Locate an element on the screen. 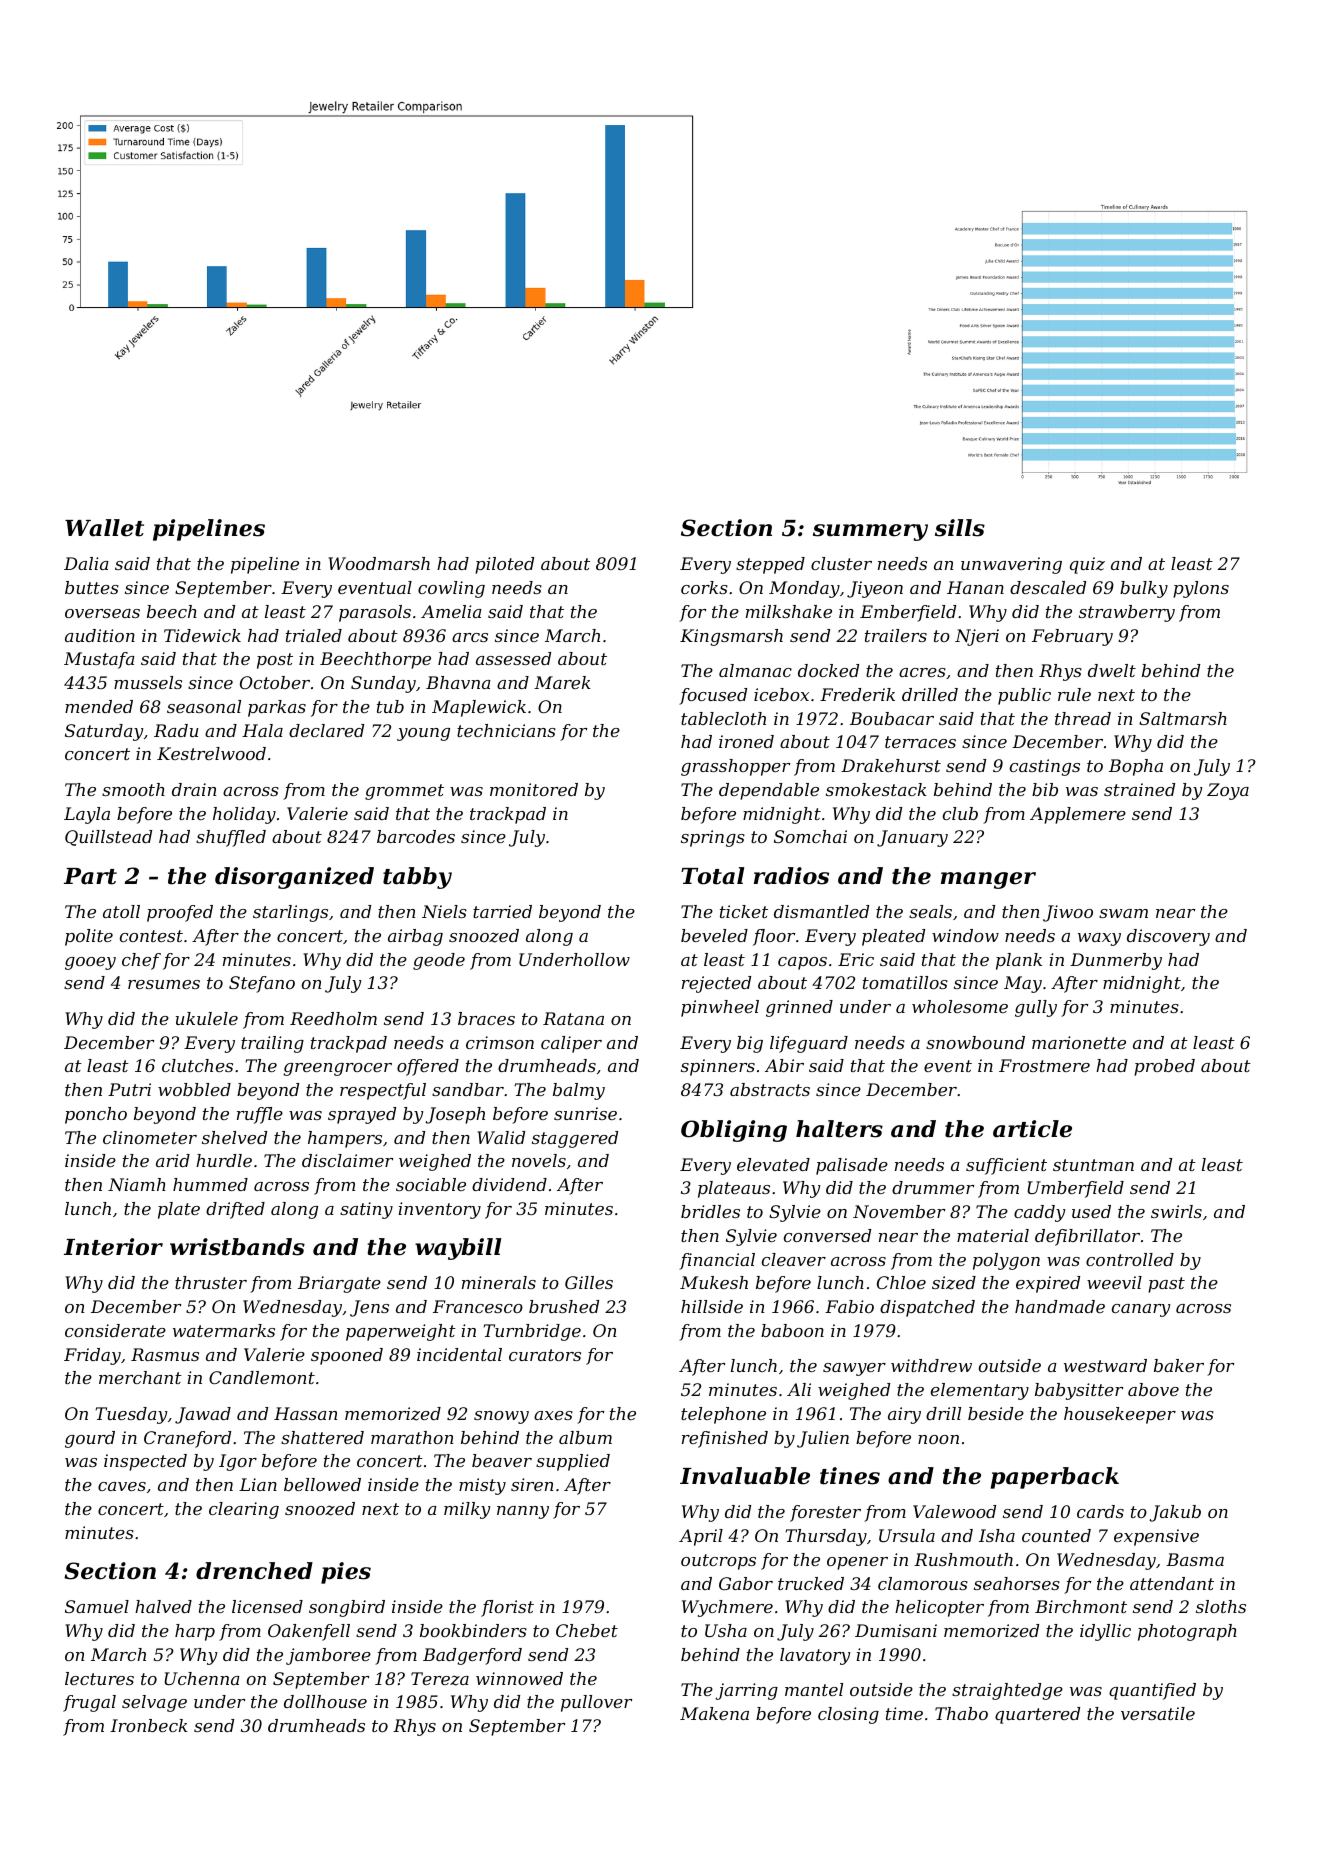 Image resolution: width=1321 pixels, height=1869 pixels. gooey is located at coordinates (90, 963).
